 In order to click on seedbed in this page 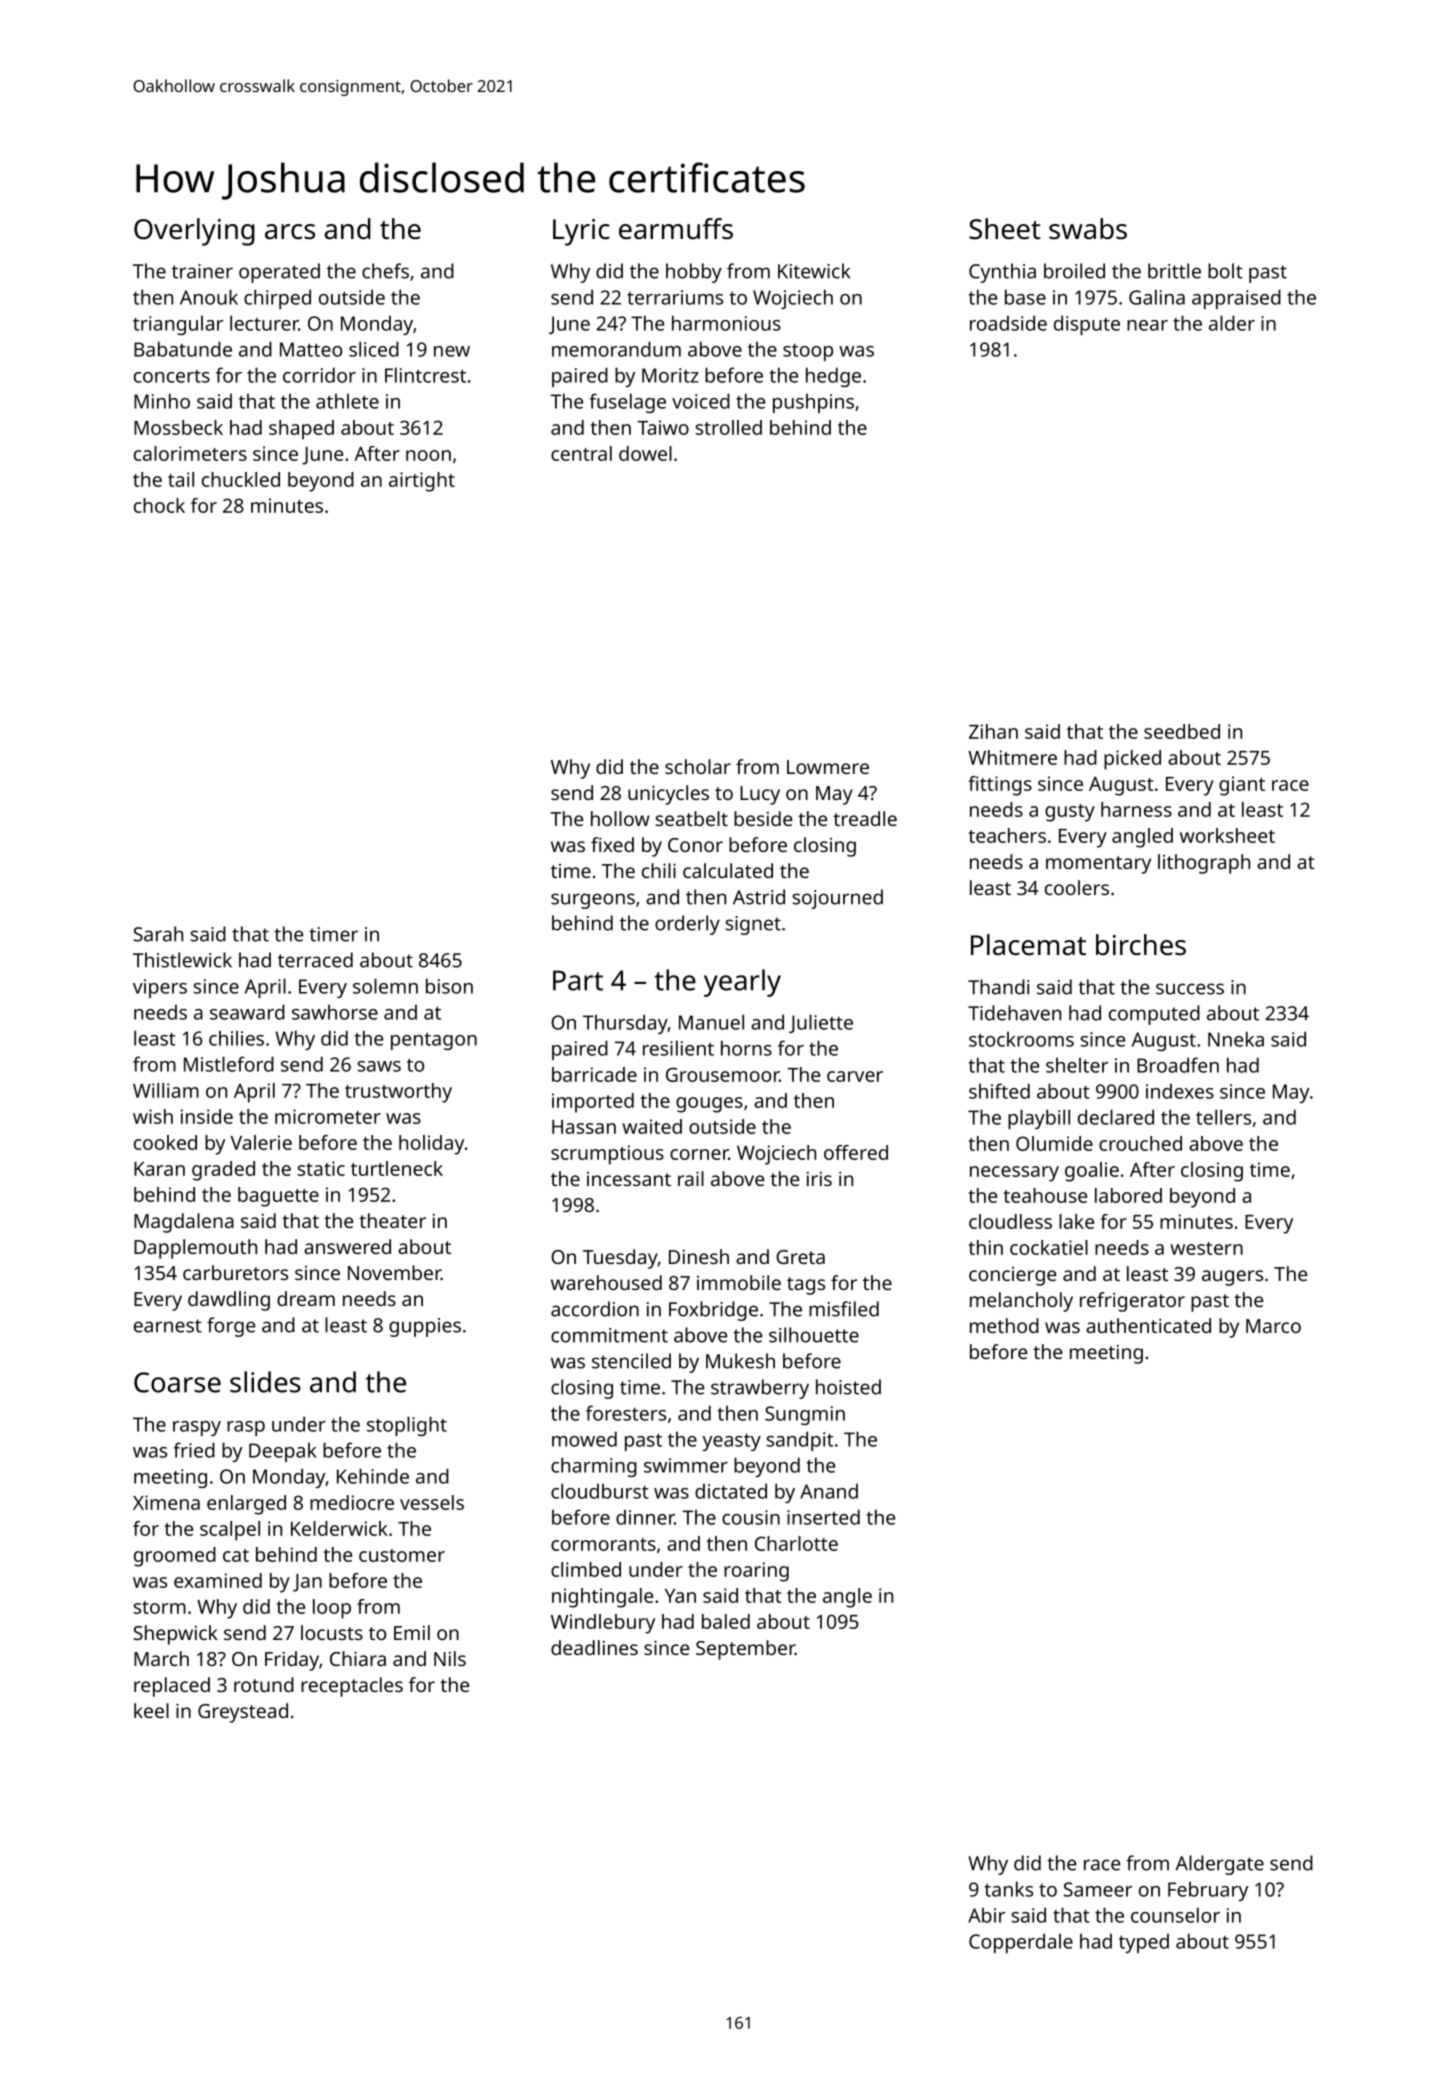, I will do `click(1182, 731)`.
